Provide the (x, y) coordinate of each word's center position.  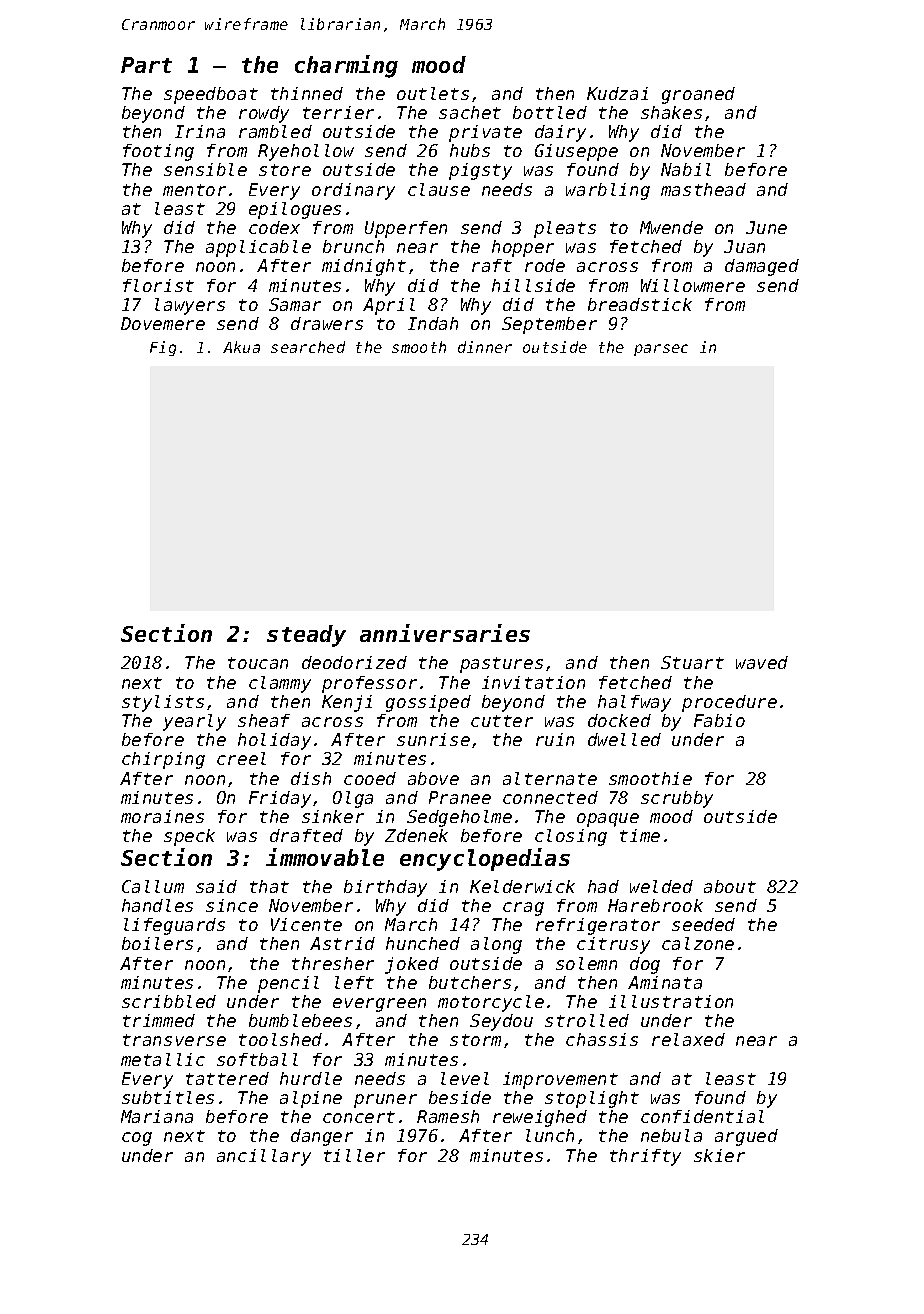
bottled (550, 112)
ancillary (264, 1157)
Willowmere (693, 285)
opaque (608, 820)
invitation (533, 682)
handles (157, 905)
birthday (385, 888)
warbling (608, 191)
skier (719, 1155)
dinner (485, 347)
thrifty (645, 1157)
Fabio (719, 720)
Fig (163, 348)
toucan (258, 663)
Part (146, 65)
